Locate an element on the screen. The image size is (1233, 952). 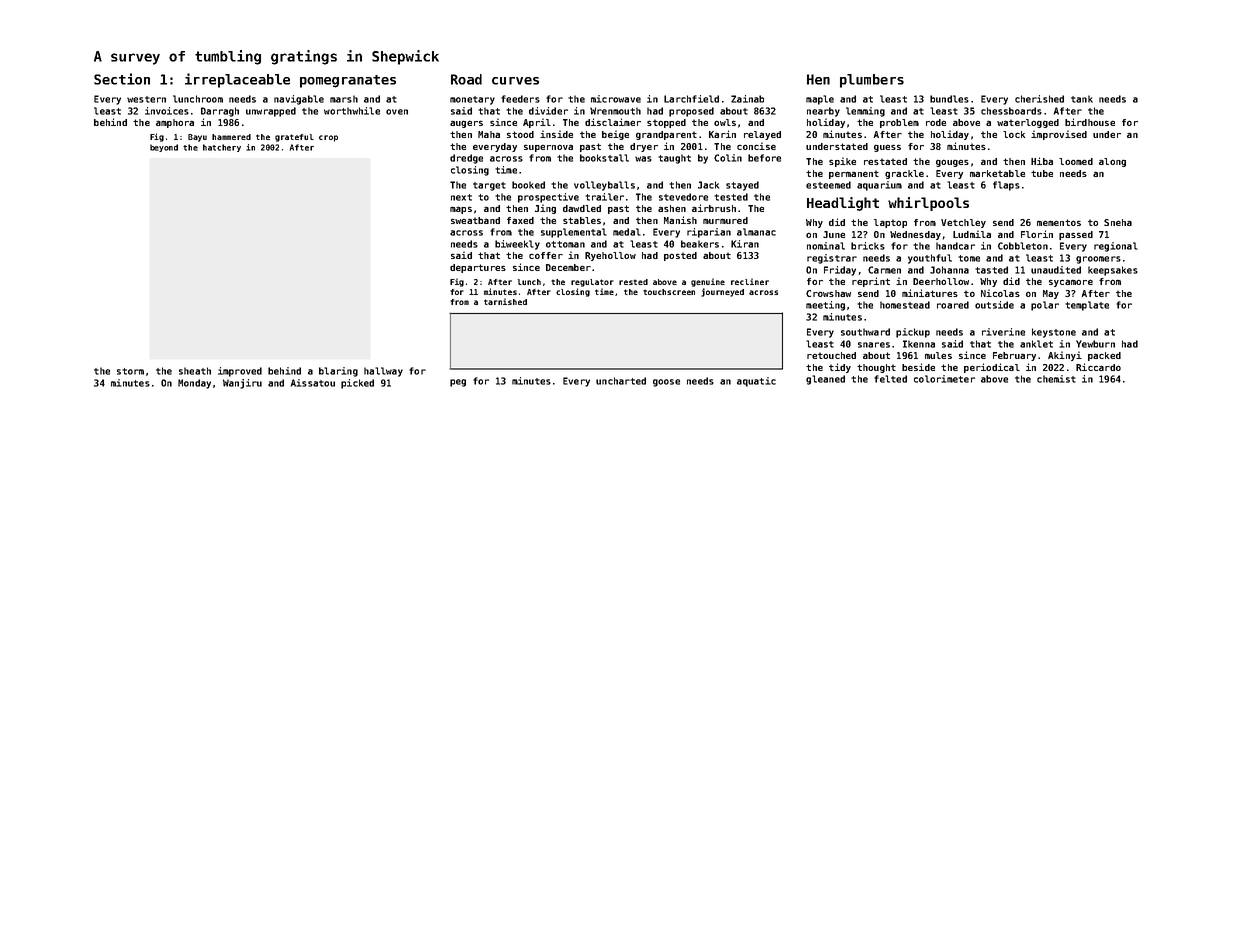
Monday is located at coordinates (194, 384).
